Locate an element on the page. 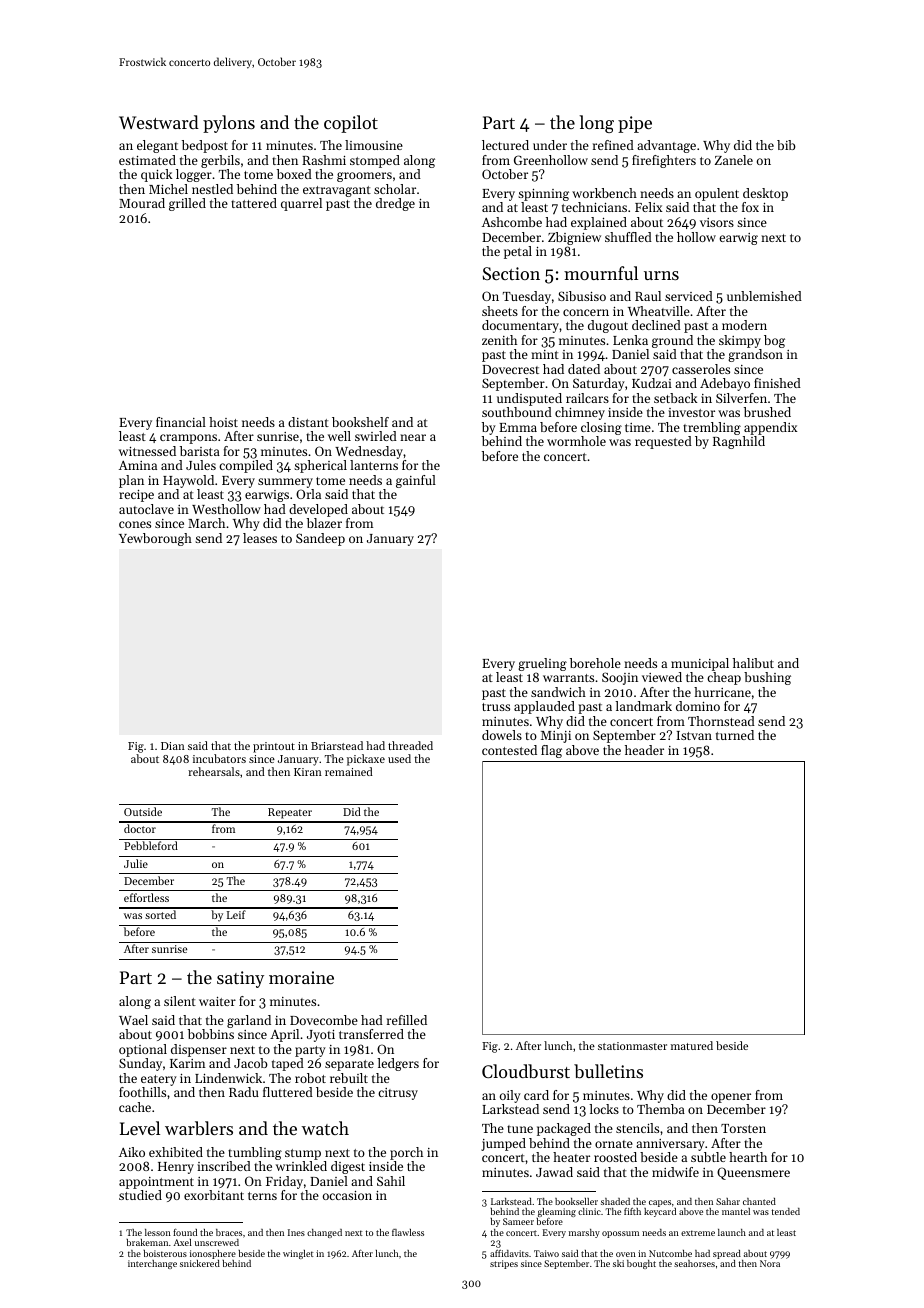  header is located at coordinates (644, 750).
